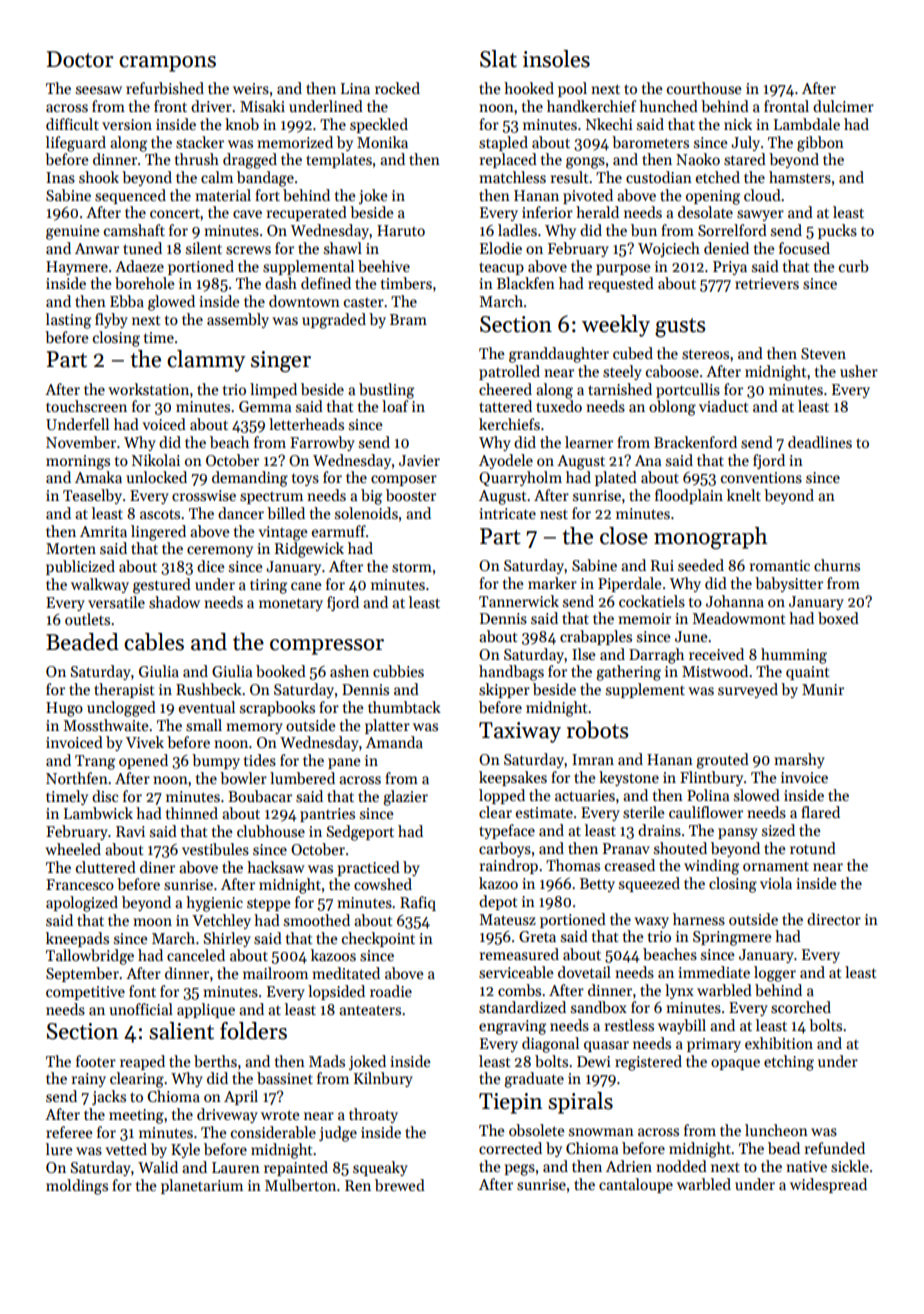 The width and height of the document is (924, 1314). Describe the element at coordinates (556, 59) in the document. I see `insoles` at that location.
